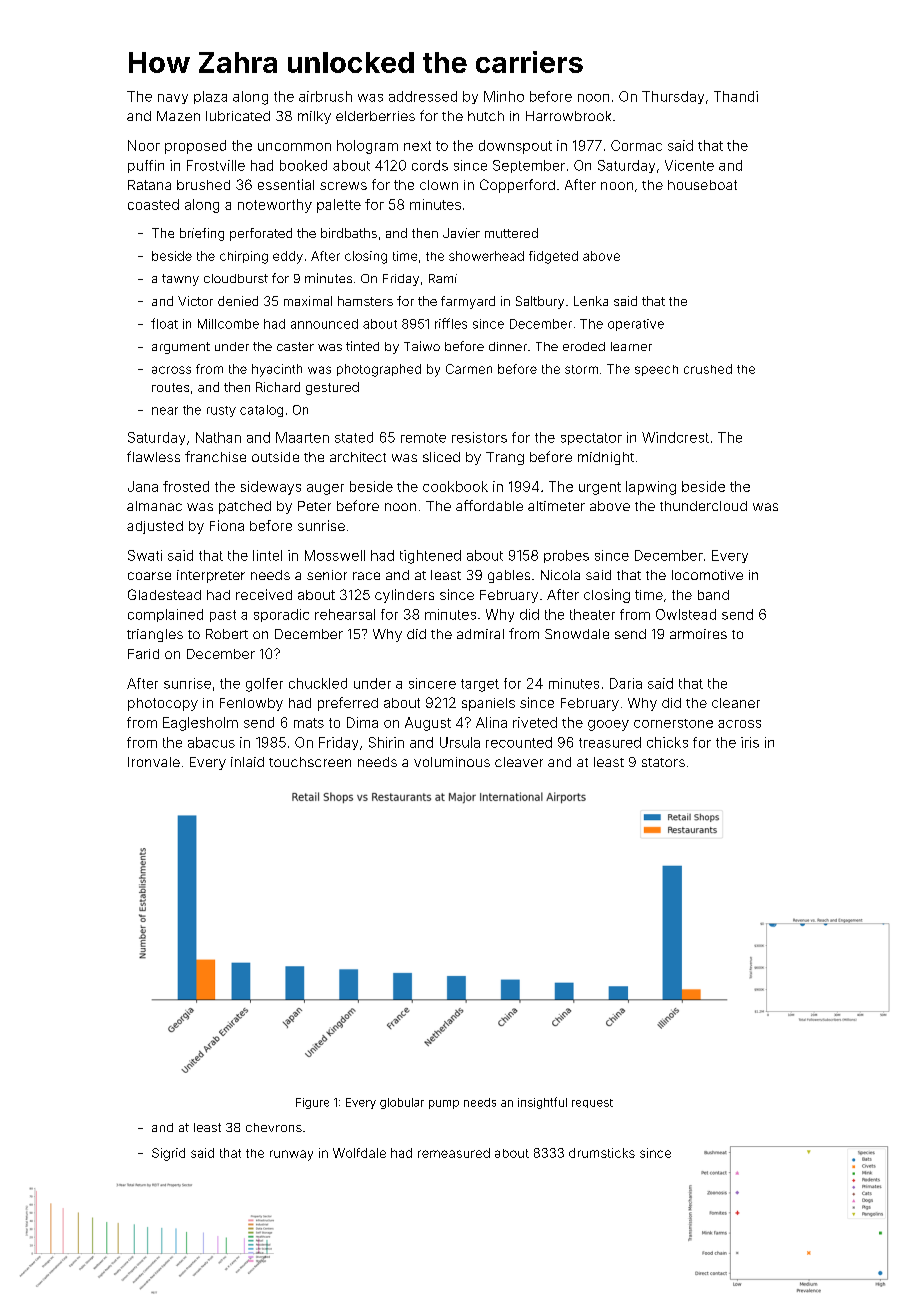  Describe the element at coordinates (264, 594) in the screenshot. I see `received` at that location.
